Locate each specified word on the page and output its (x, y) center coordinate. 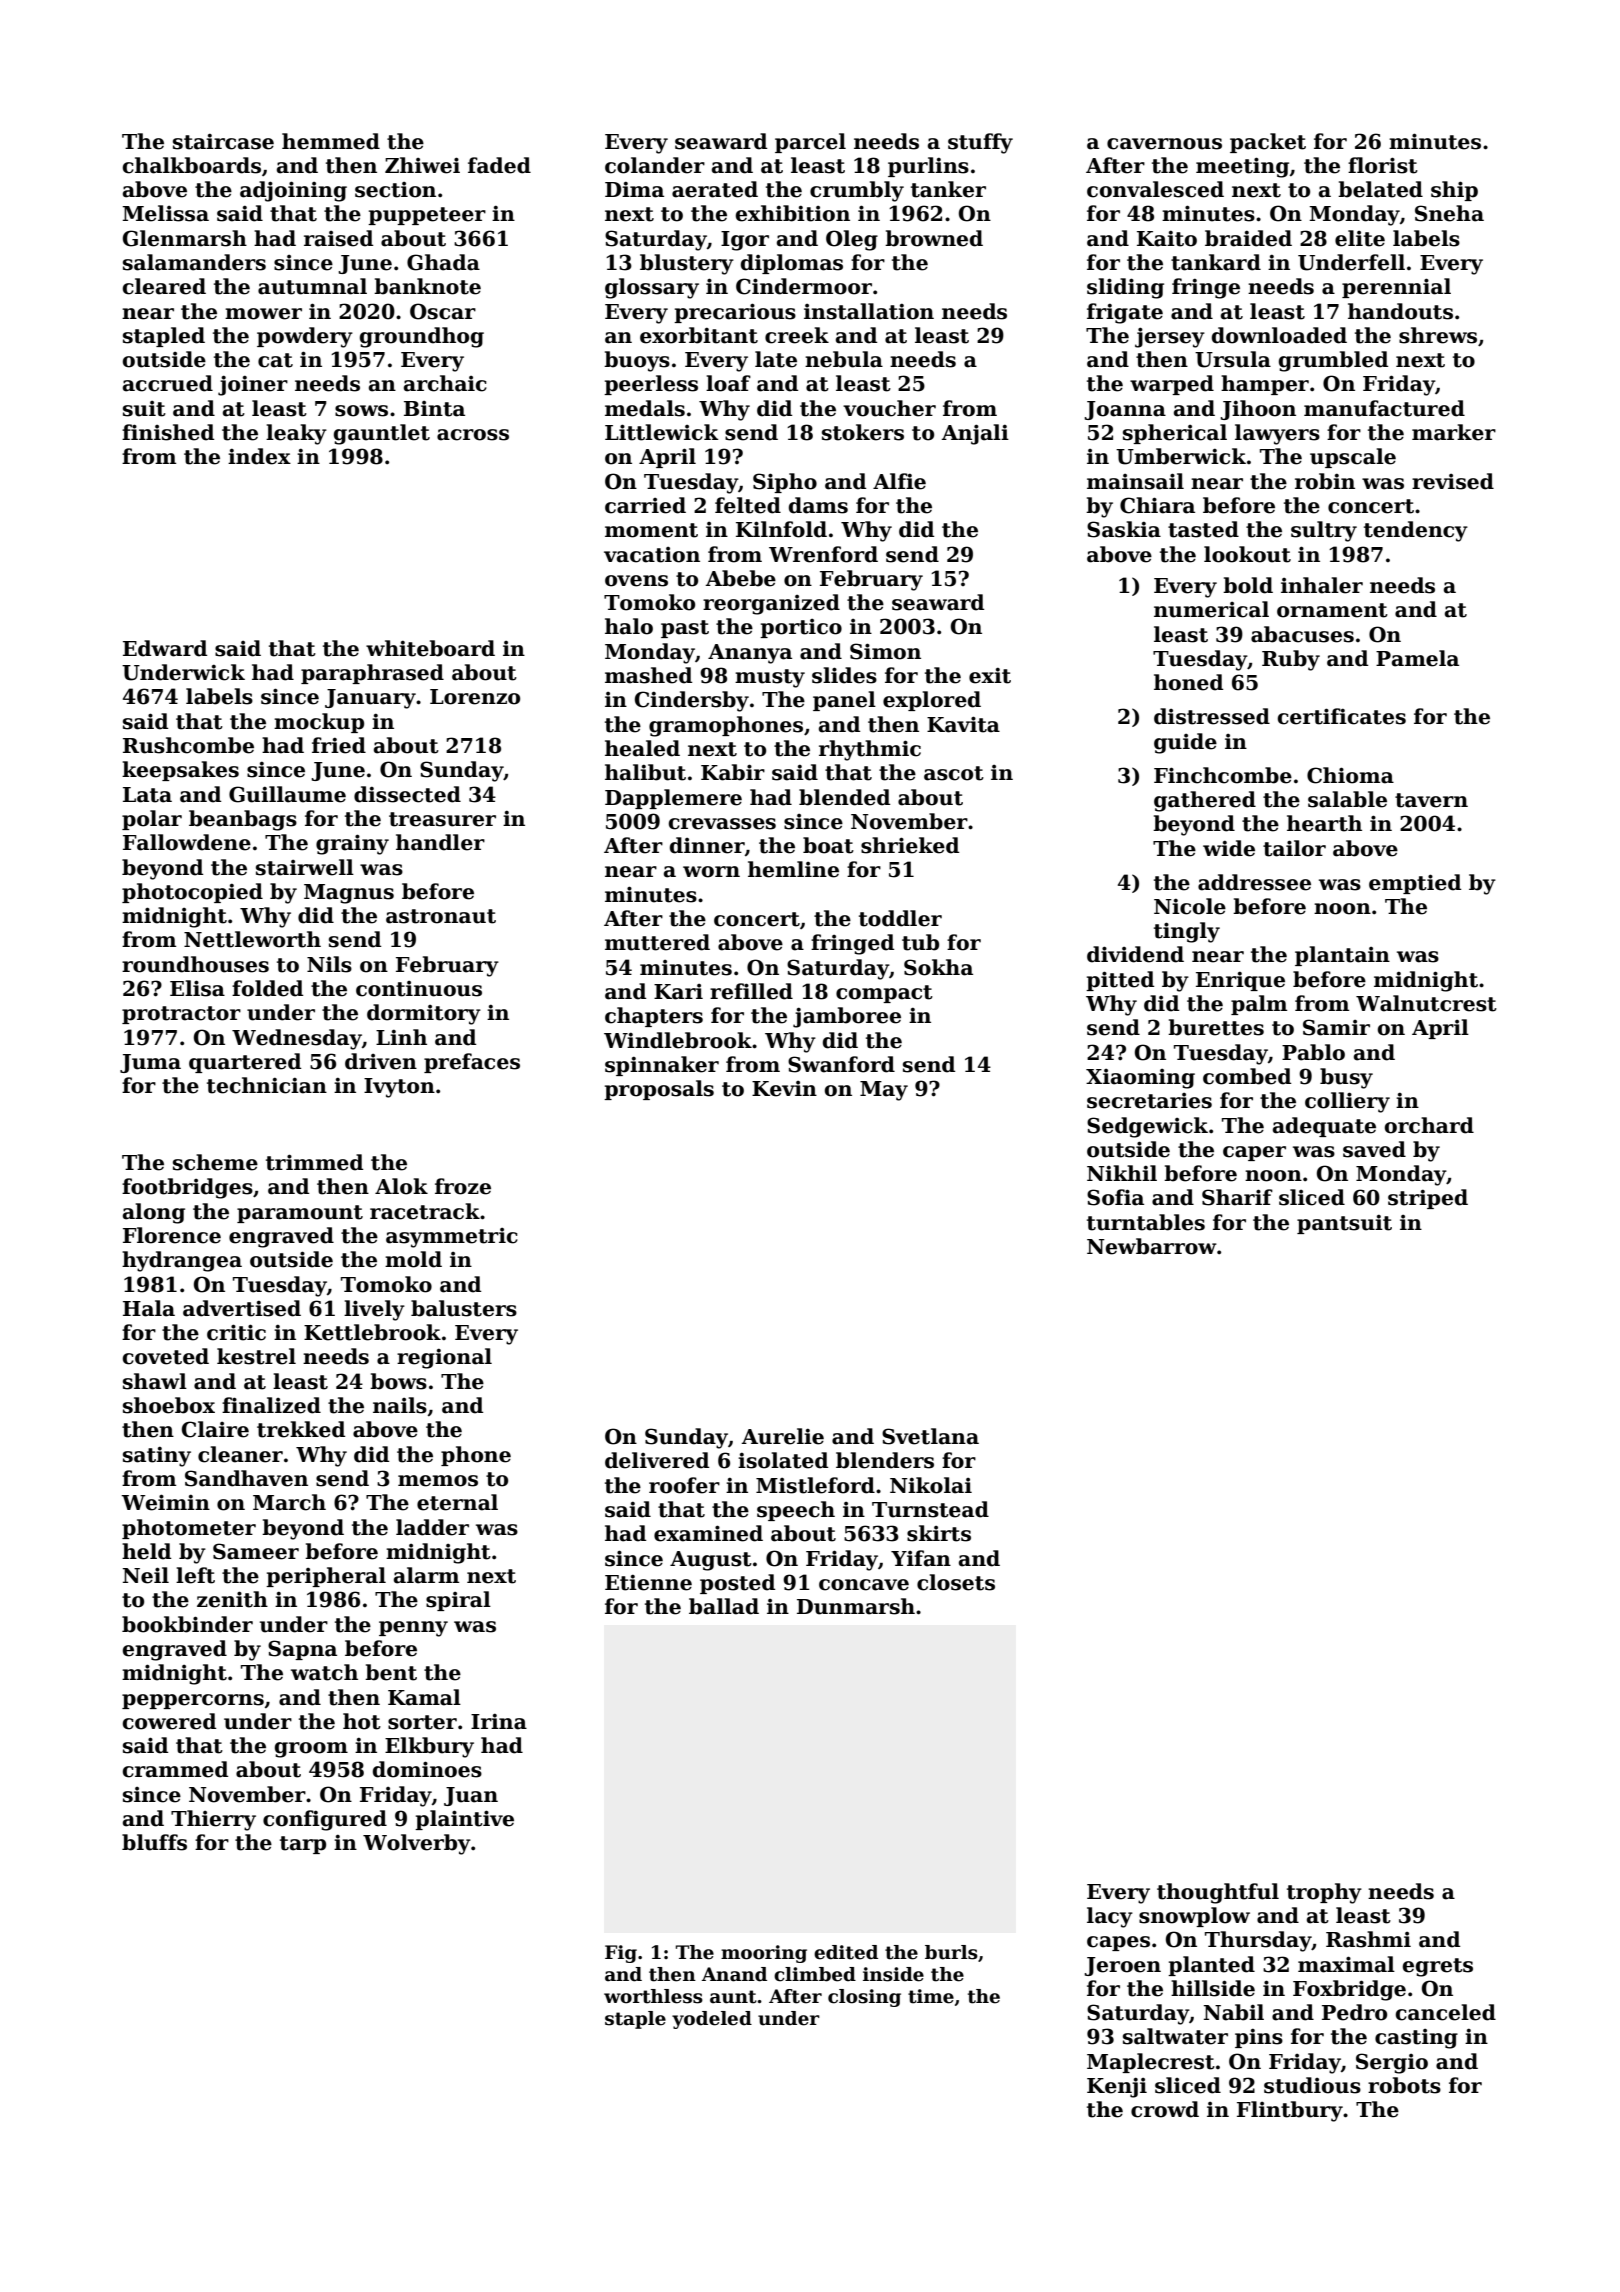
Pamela (1417, 658)
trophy (1324, 1893)
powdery (305, 337)
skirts (939, 1533)
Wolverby (417, 1844)
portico (801, 628)
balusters (464, 1308)
